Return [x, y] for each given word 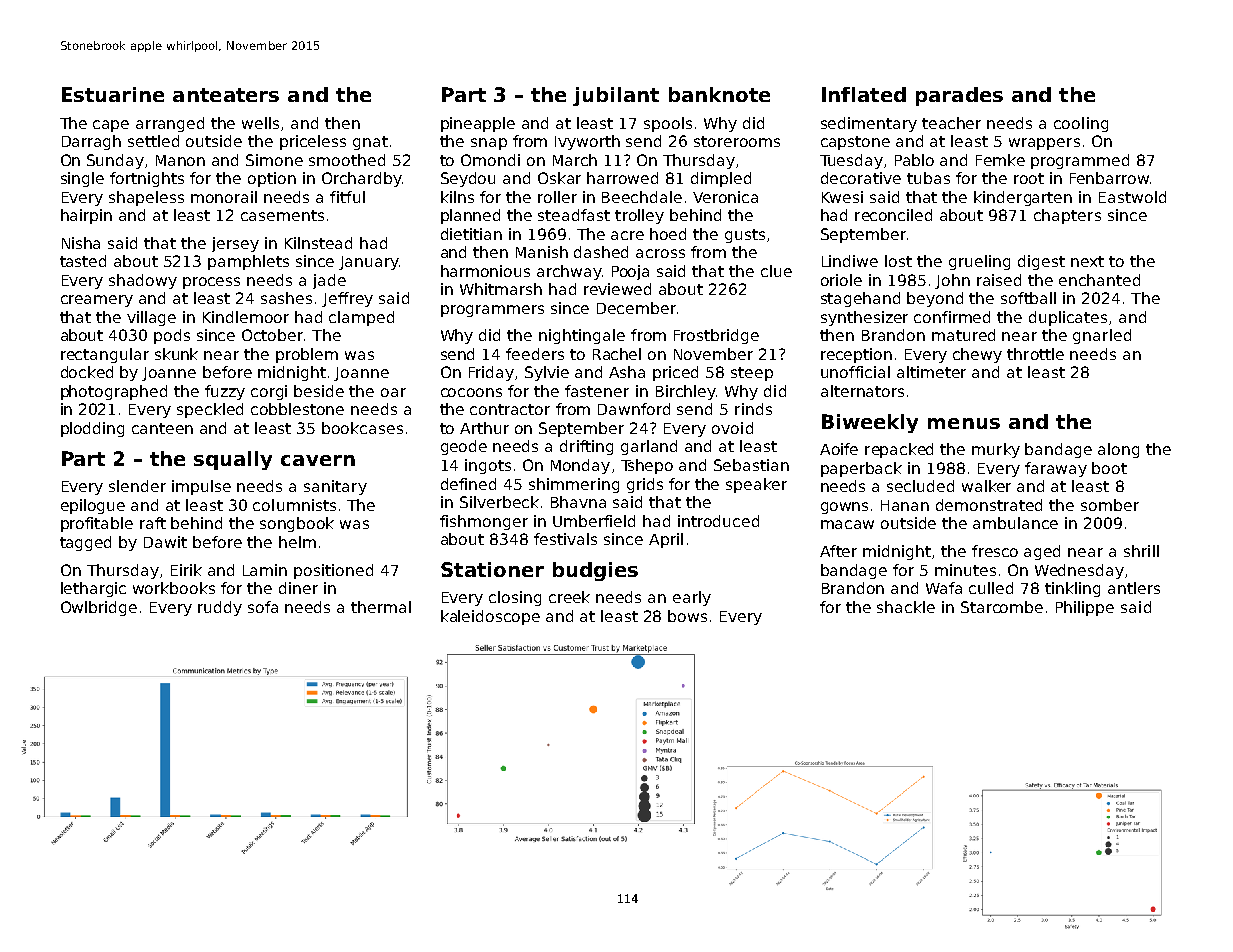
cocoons [471, 392]
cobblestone [297, 409]
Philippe [1085, 608]
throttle [1035, 354]
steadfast [574, 215]
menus [964, 423]
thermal [381, 607]
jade [329, 281]
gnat [370, 143]
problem [307, 355]
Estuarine [113, 94]
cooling [1081, 124]
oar [393, 392]
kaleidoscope [490, 617]
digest [1041, 262]
